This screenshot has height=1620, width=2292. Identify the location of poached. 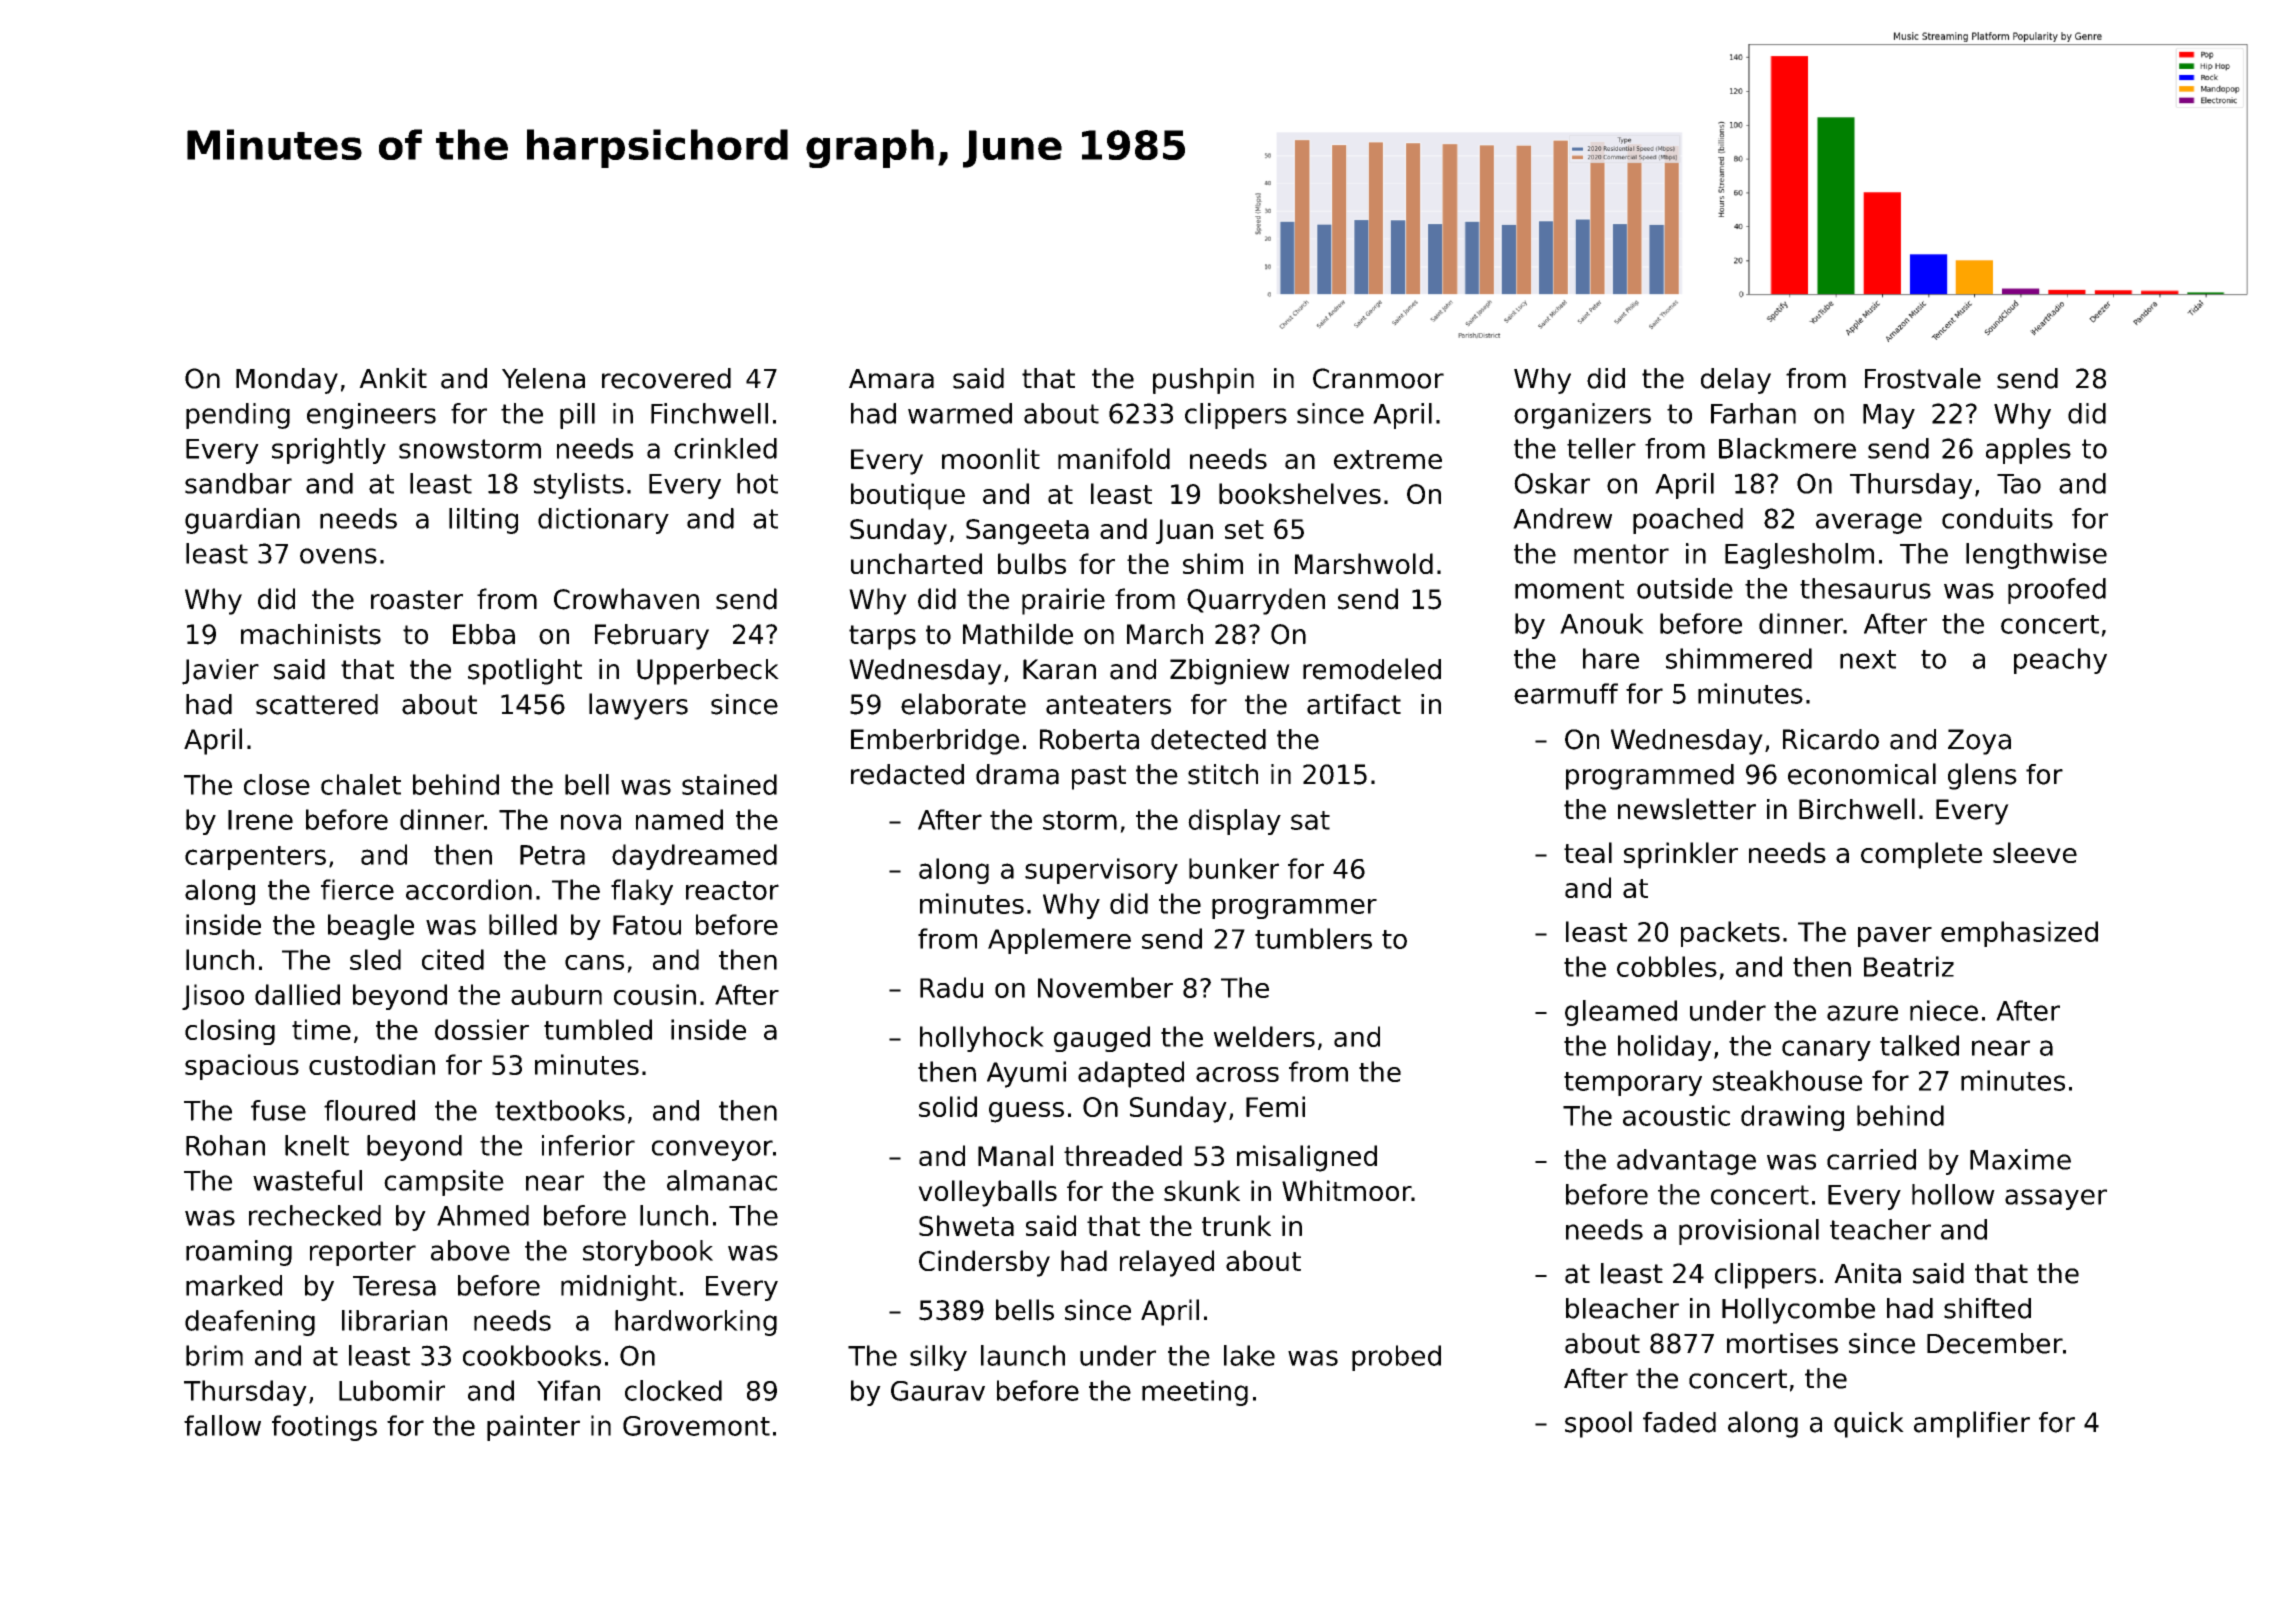
(1688, 521).
